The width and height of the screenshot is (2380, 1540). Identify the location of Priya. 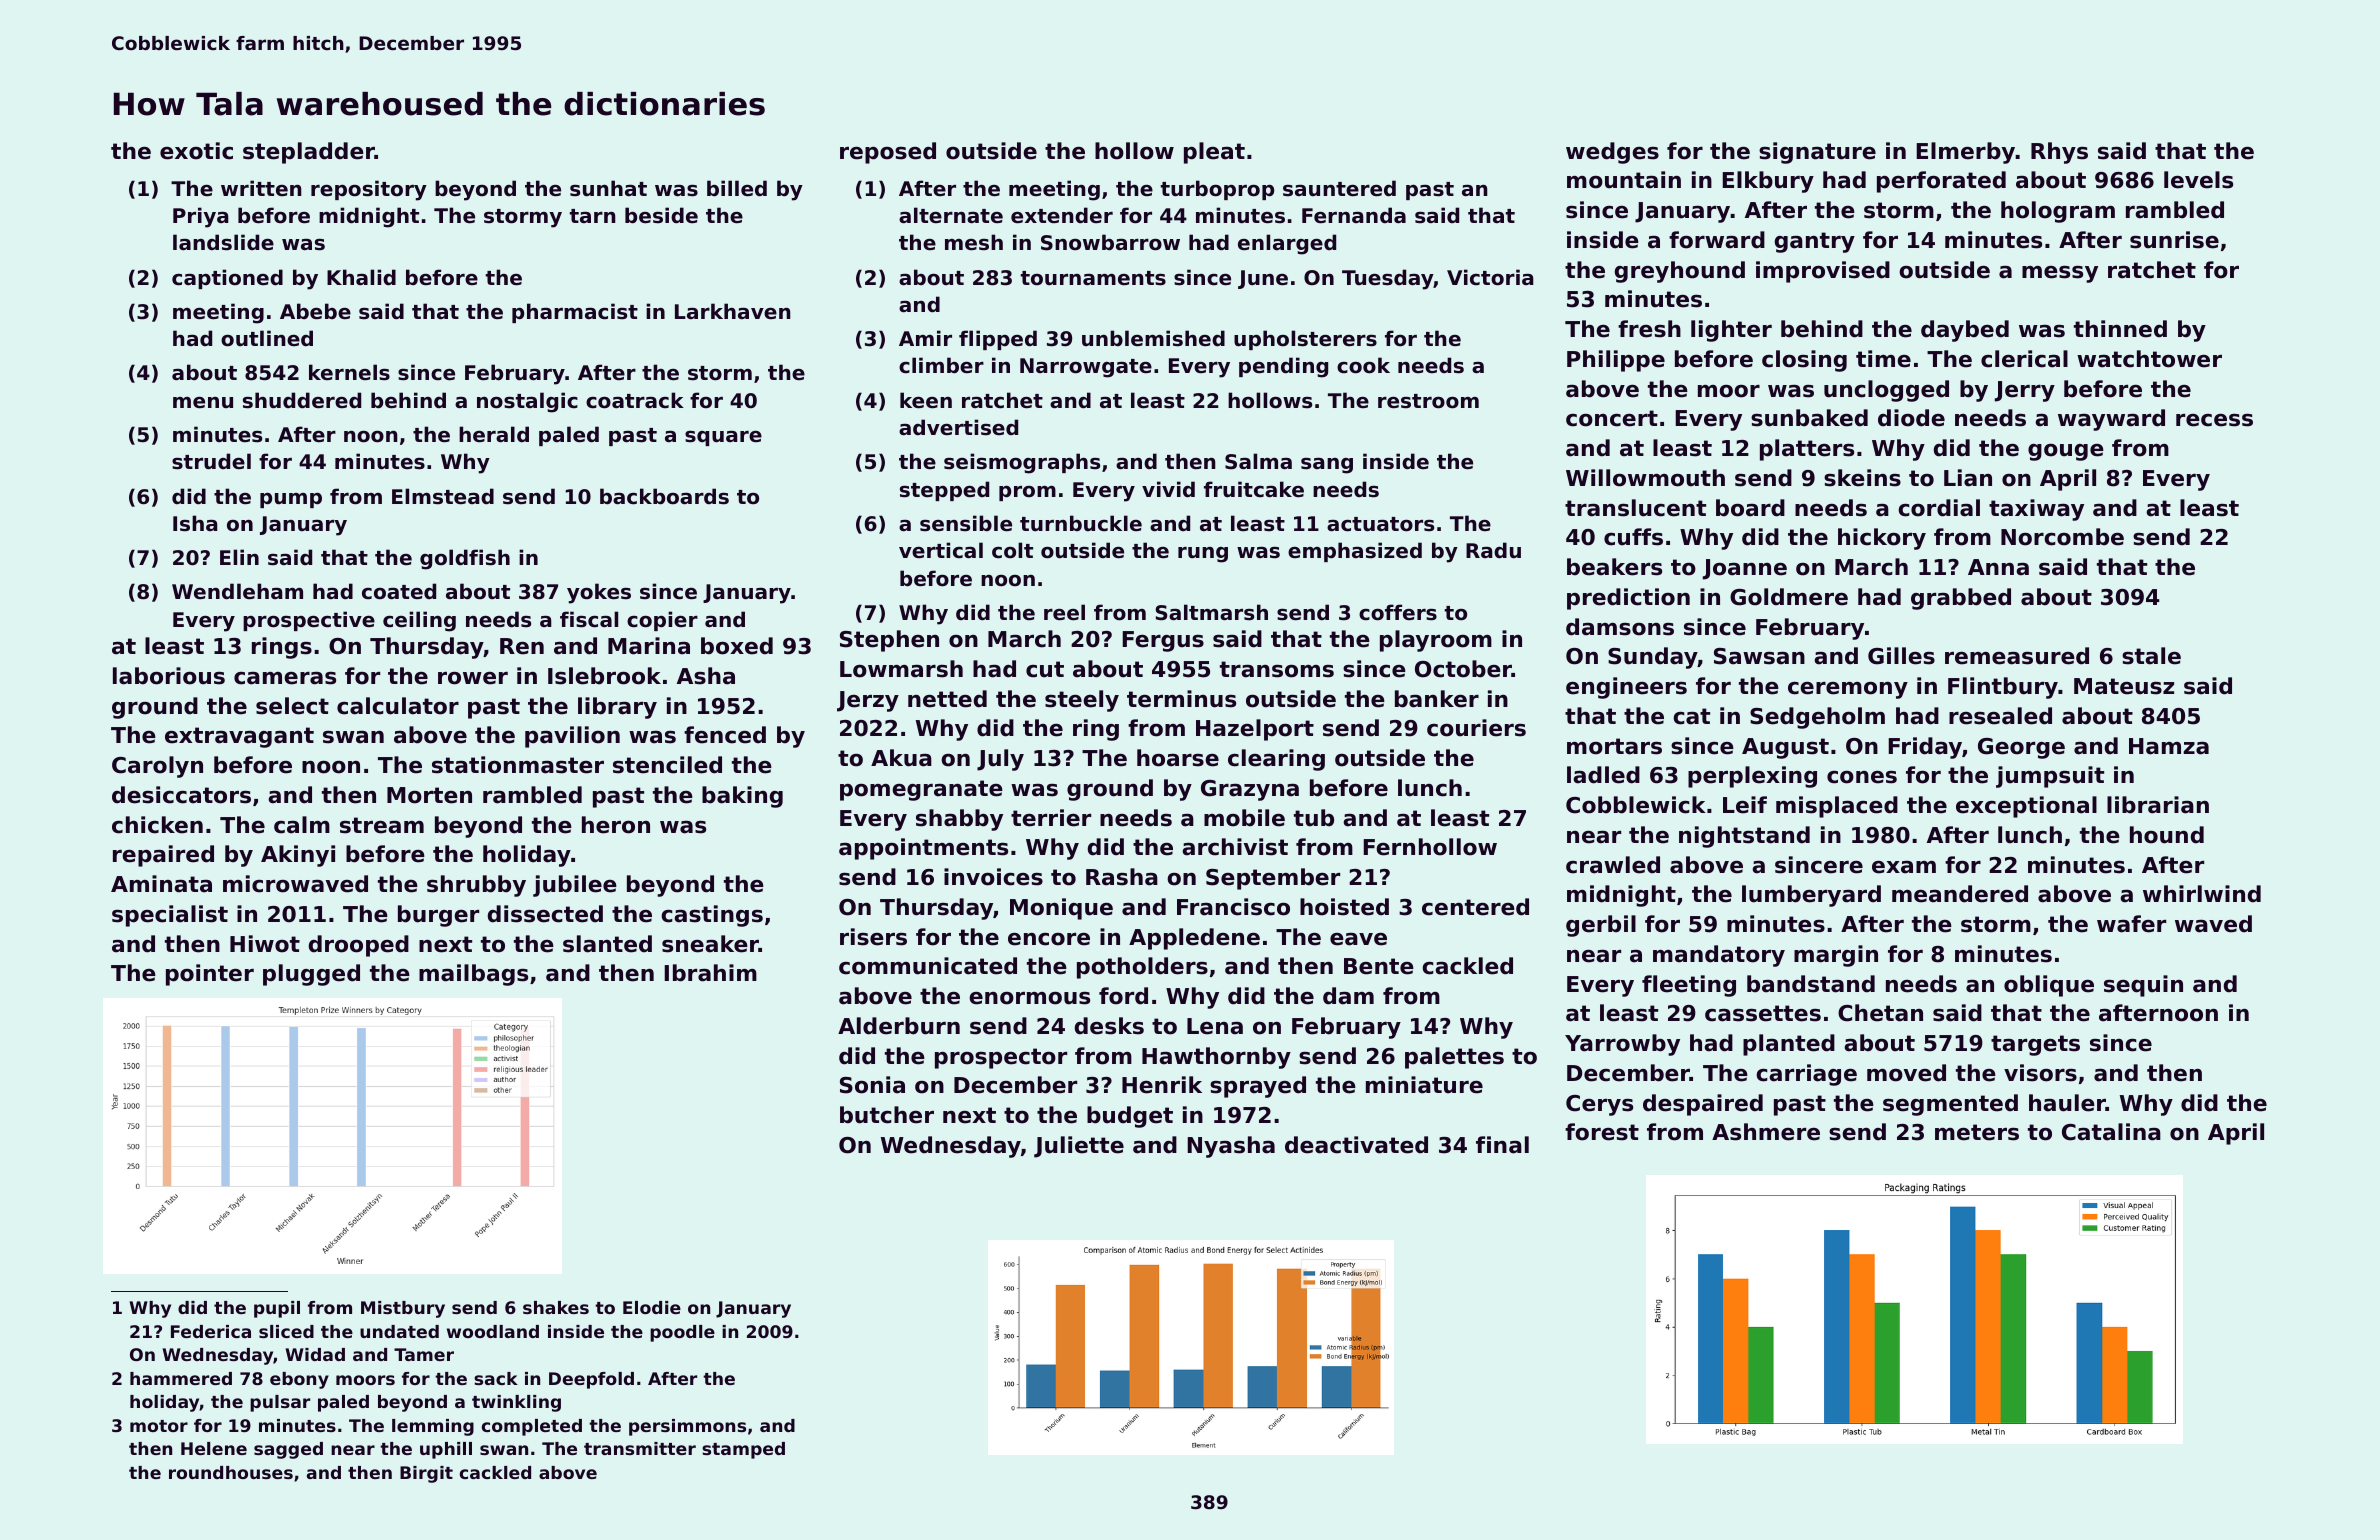
(201, 217).
